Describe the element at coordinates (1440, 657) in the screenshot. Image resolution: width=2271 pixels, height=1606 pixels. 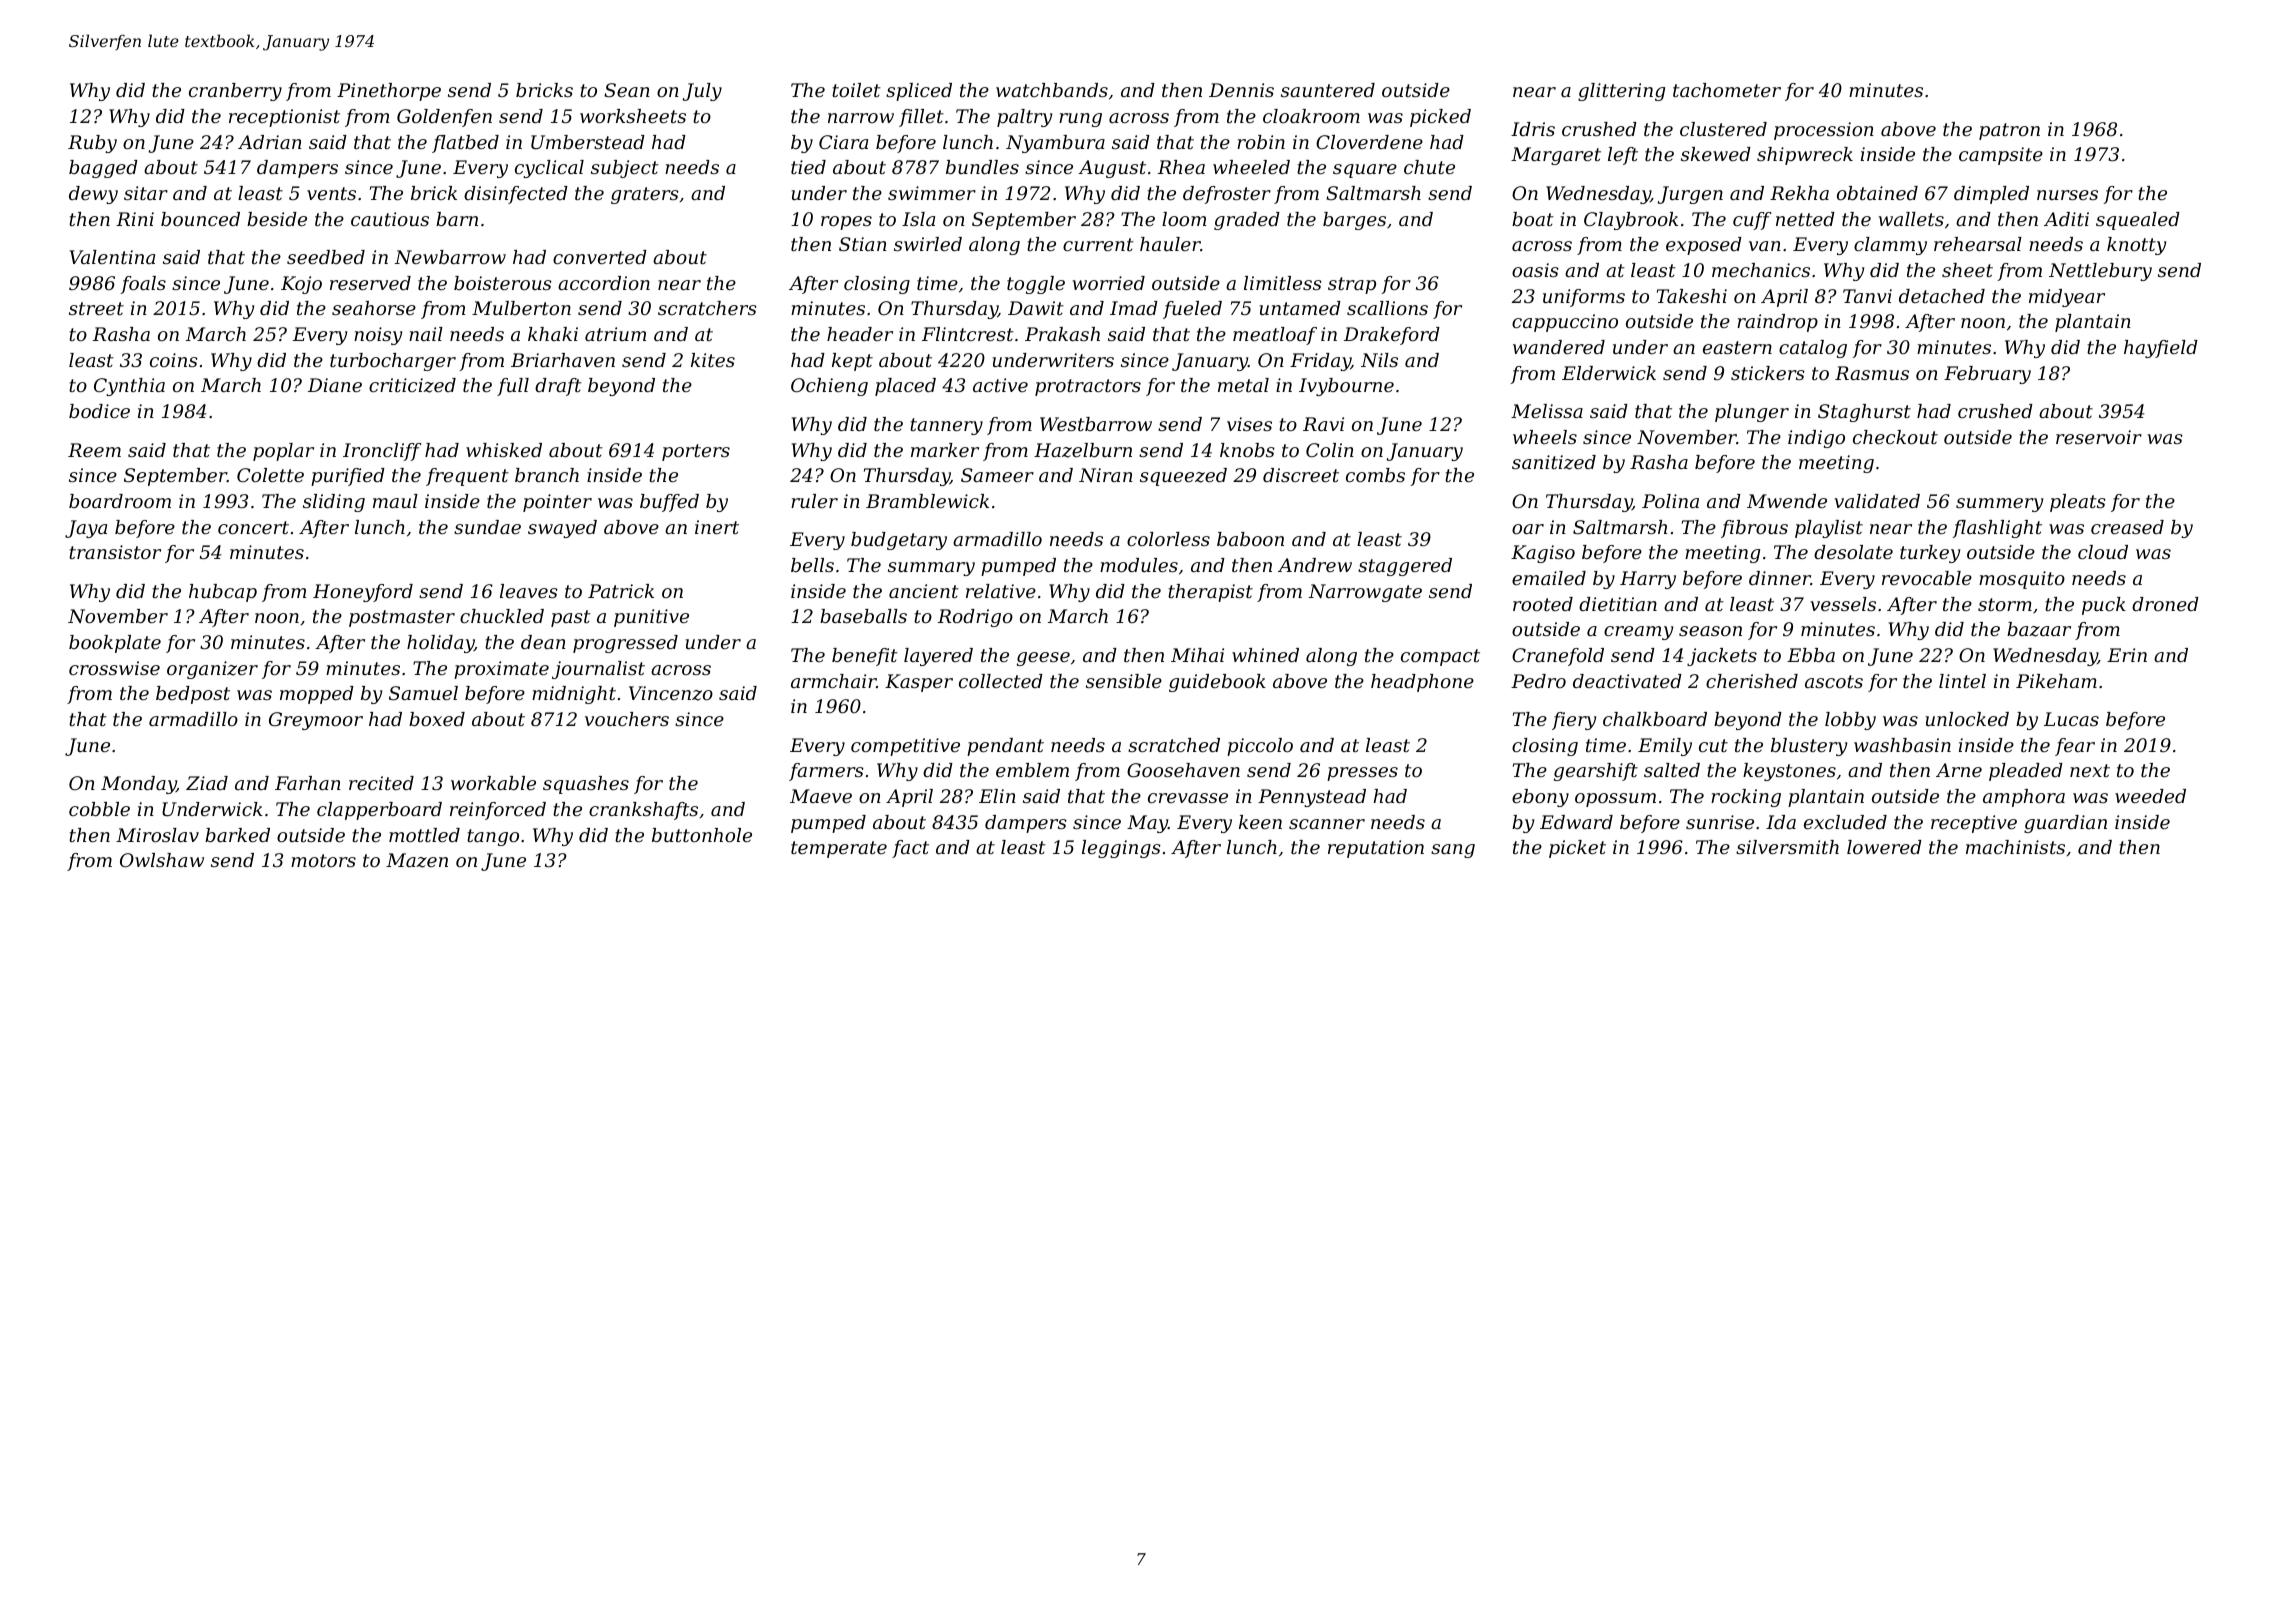
I see `compact` at that location.
